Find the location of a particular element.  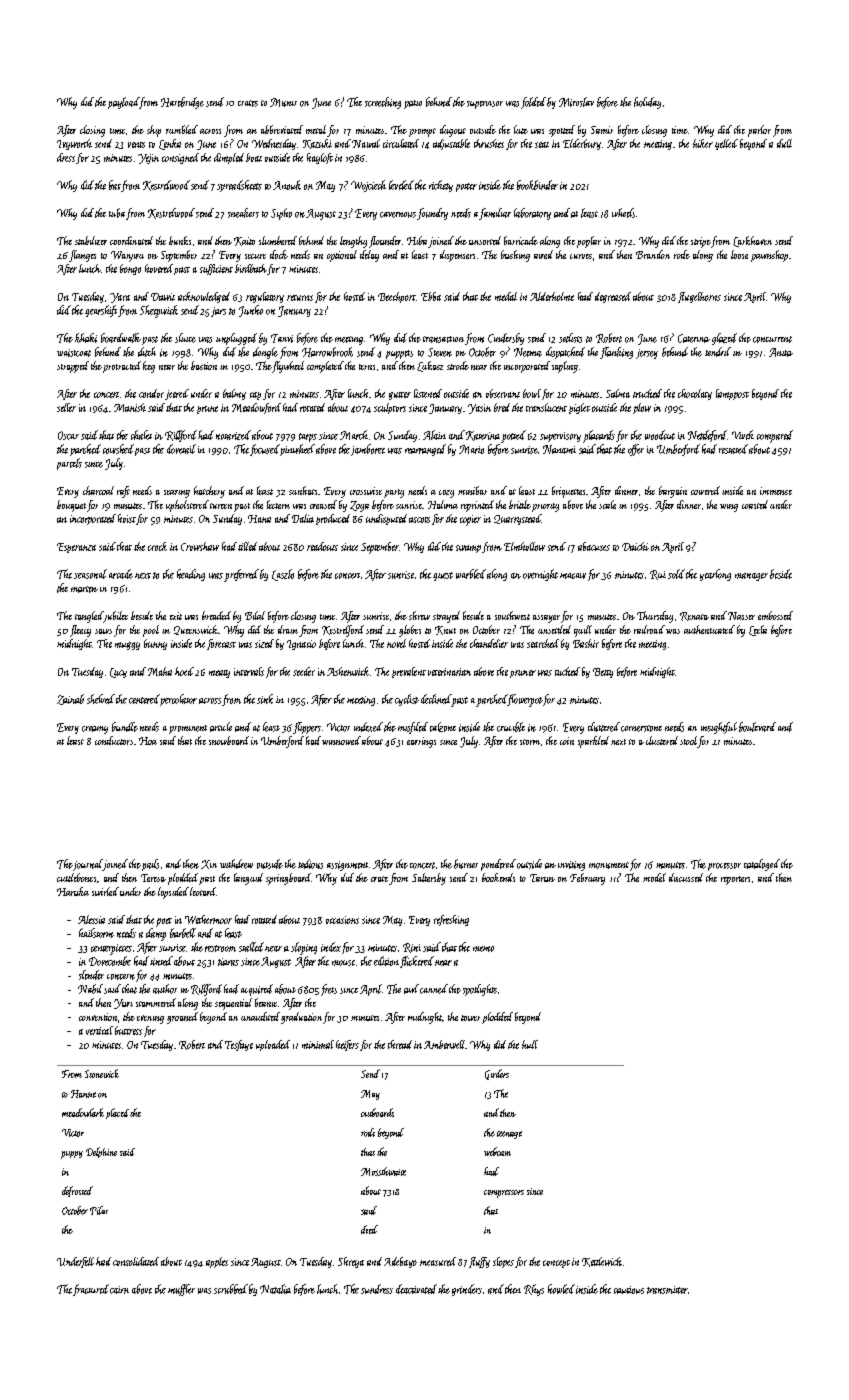

Lenka is located at coordinates (170, 144).
